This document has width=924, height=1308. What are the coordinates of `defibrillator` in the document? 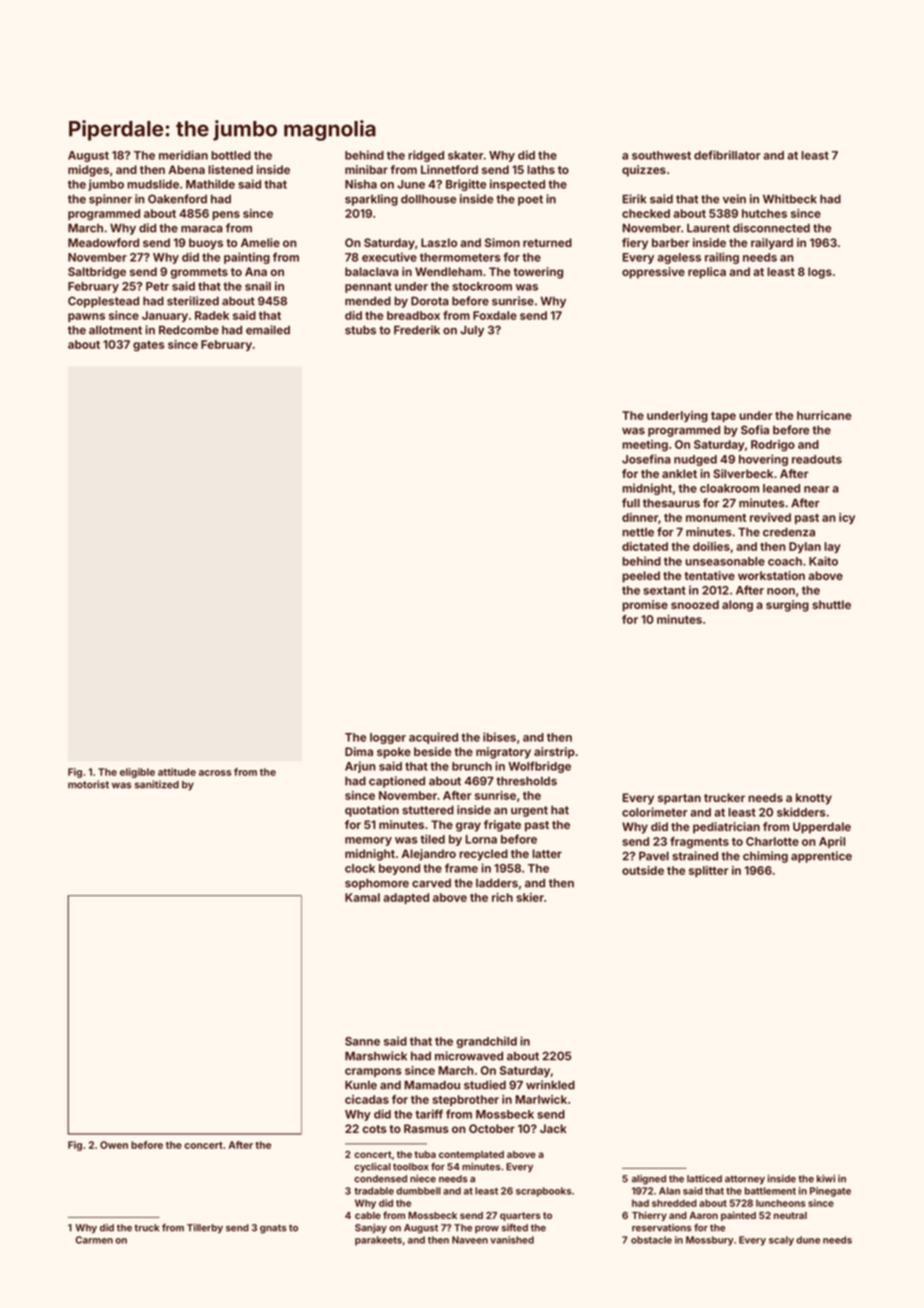 It's located at (727, 155).
